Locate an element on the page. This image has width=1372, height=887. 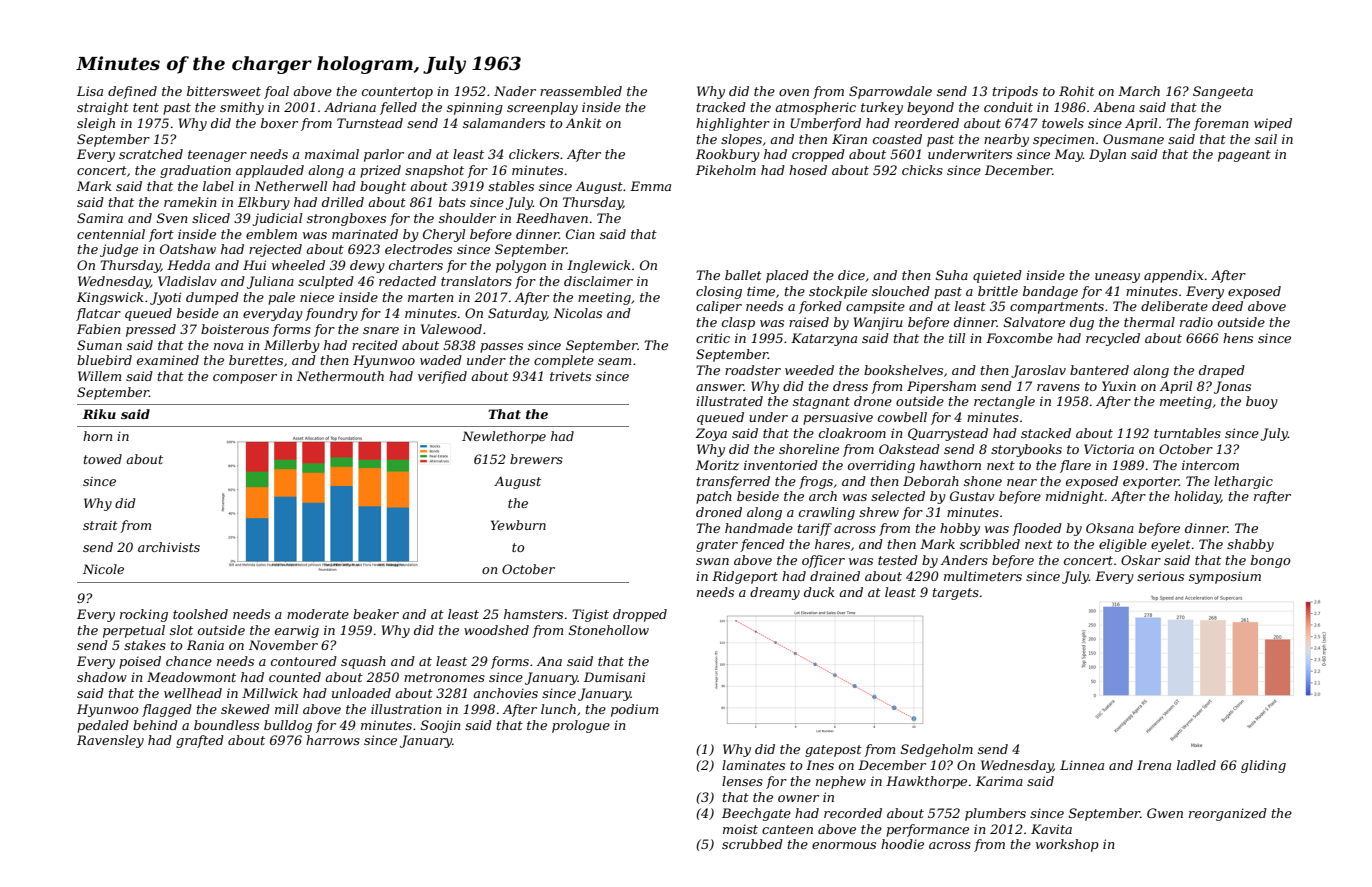
Linnea is located at coordinates (1082, 765).
